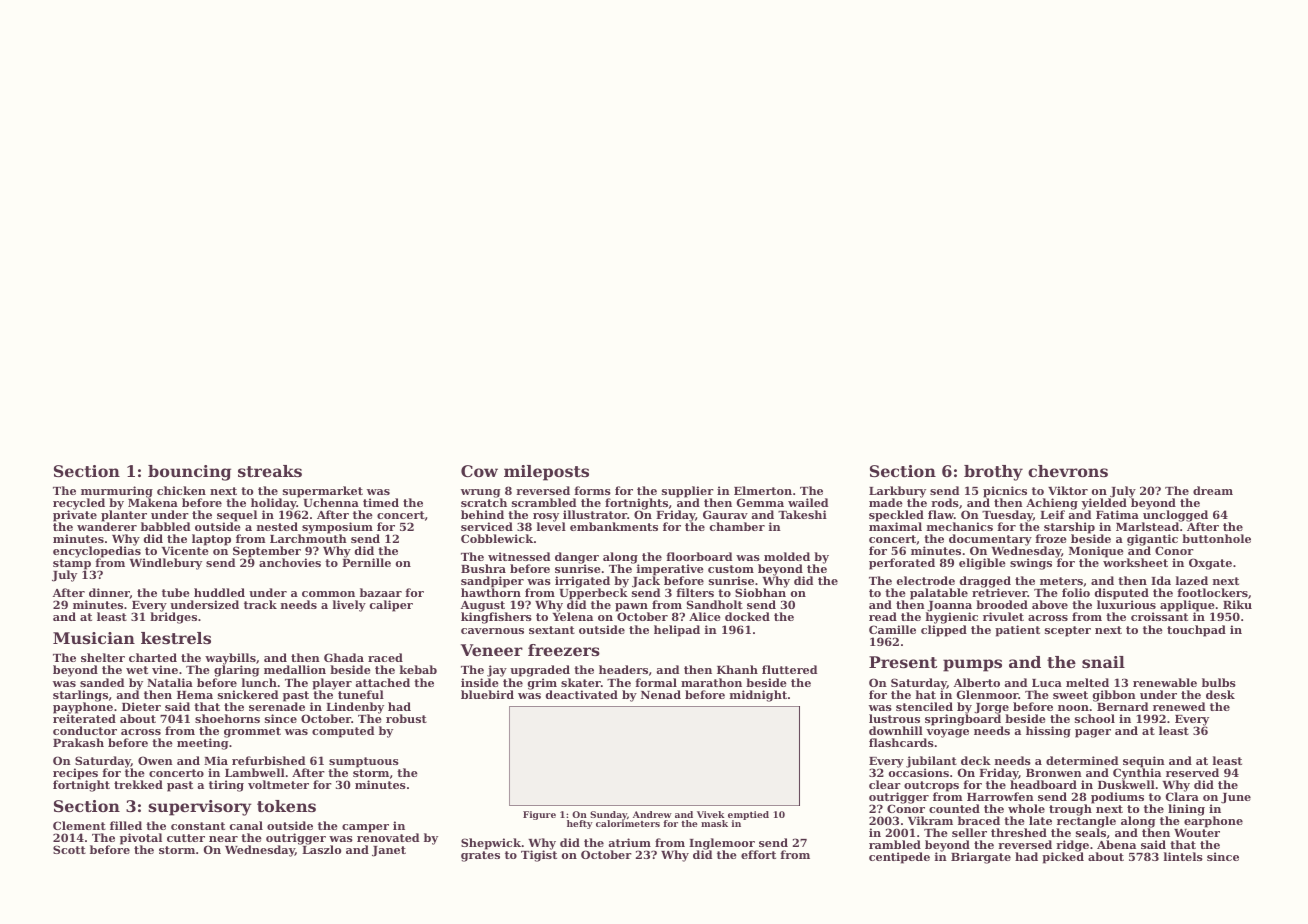 This image has height=924, width=1308. What do you see at coordinates (141, 839) in the image?
I see `pivotal` at bounding box center [141, 839].
